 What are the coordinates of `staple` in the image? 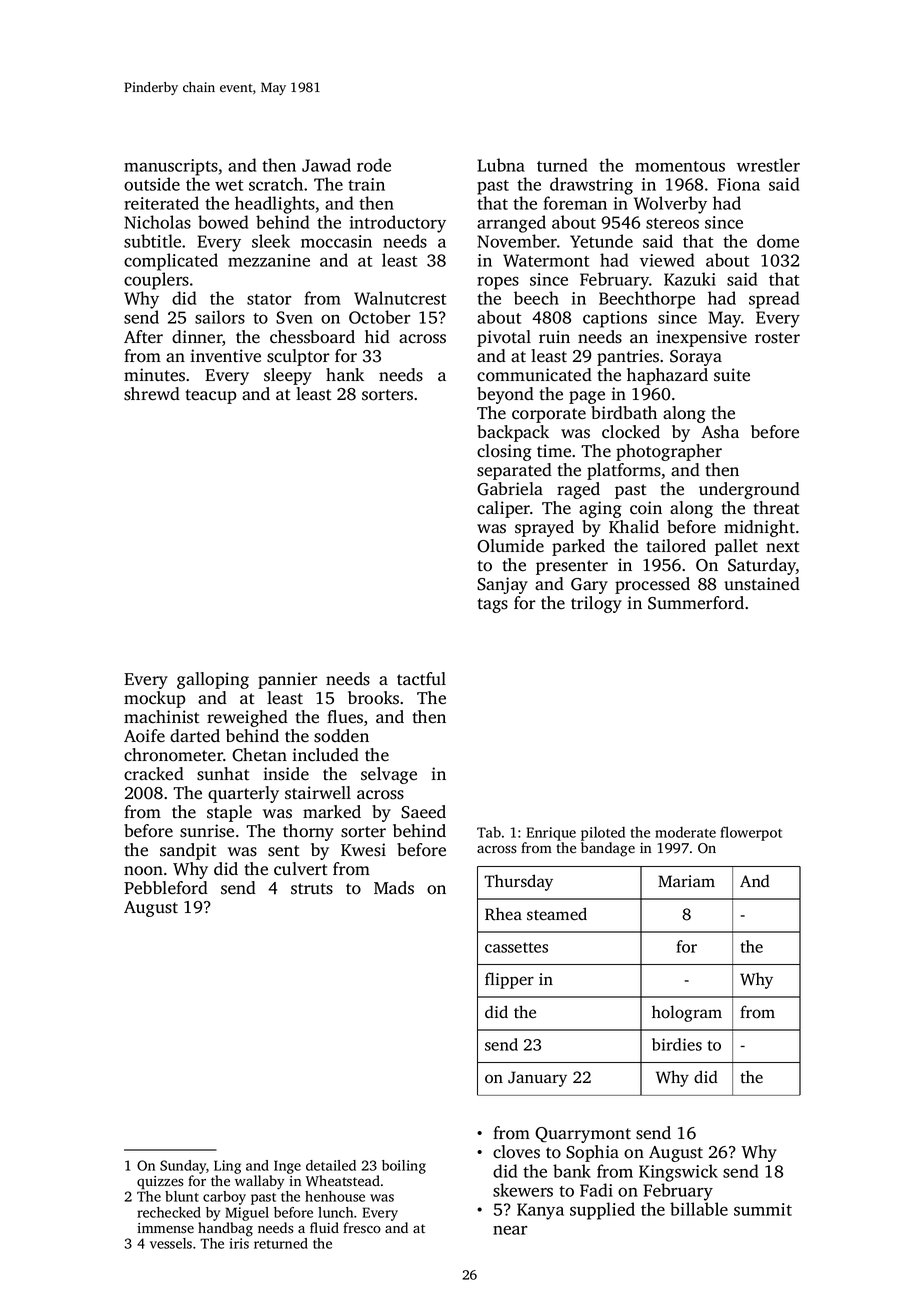 It's located at (229, 813).
